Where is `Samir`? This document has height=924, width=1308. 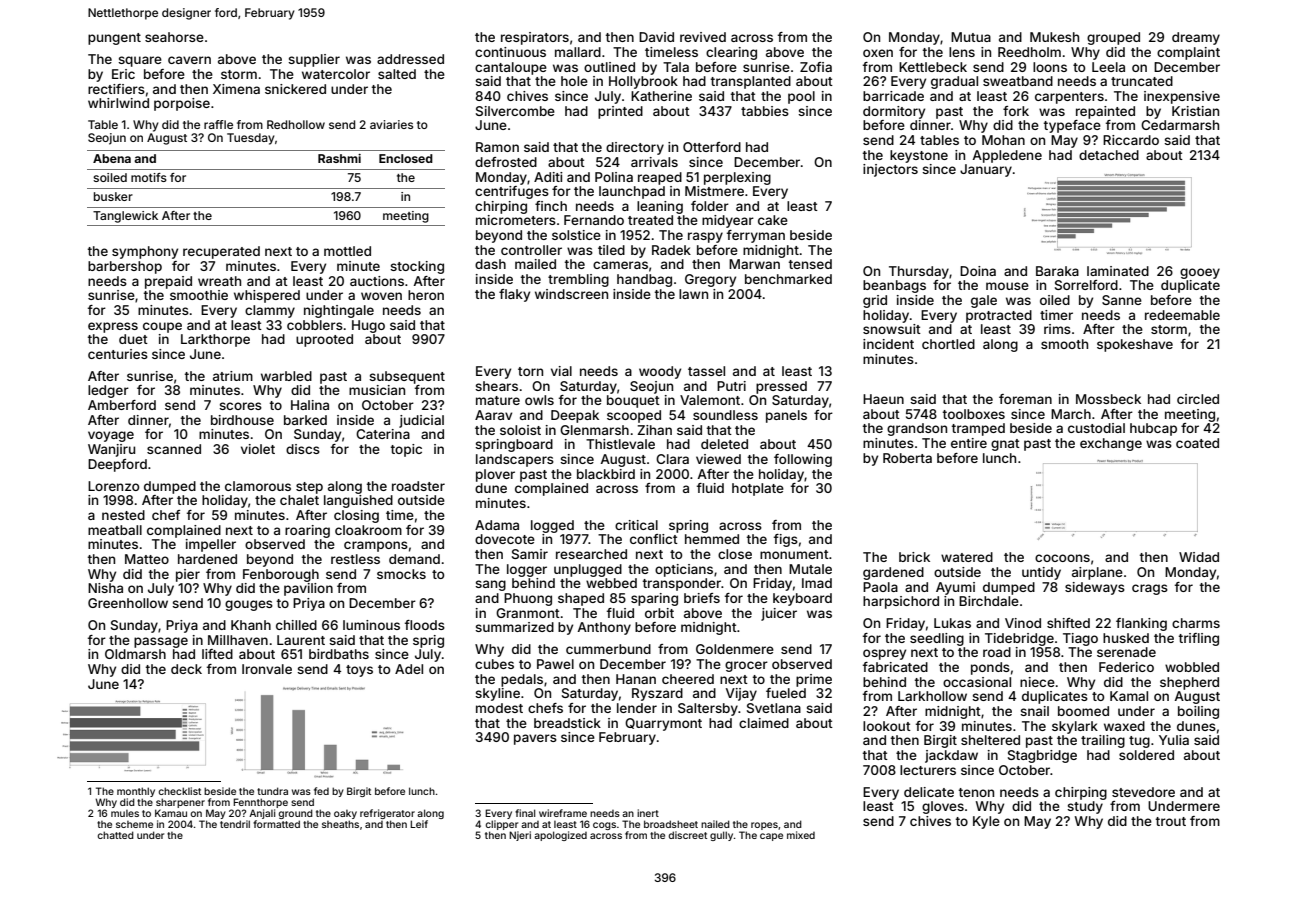 Samir is located at coordinates (530, 554).
